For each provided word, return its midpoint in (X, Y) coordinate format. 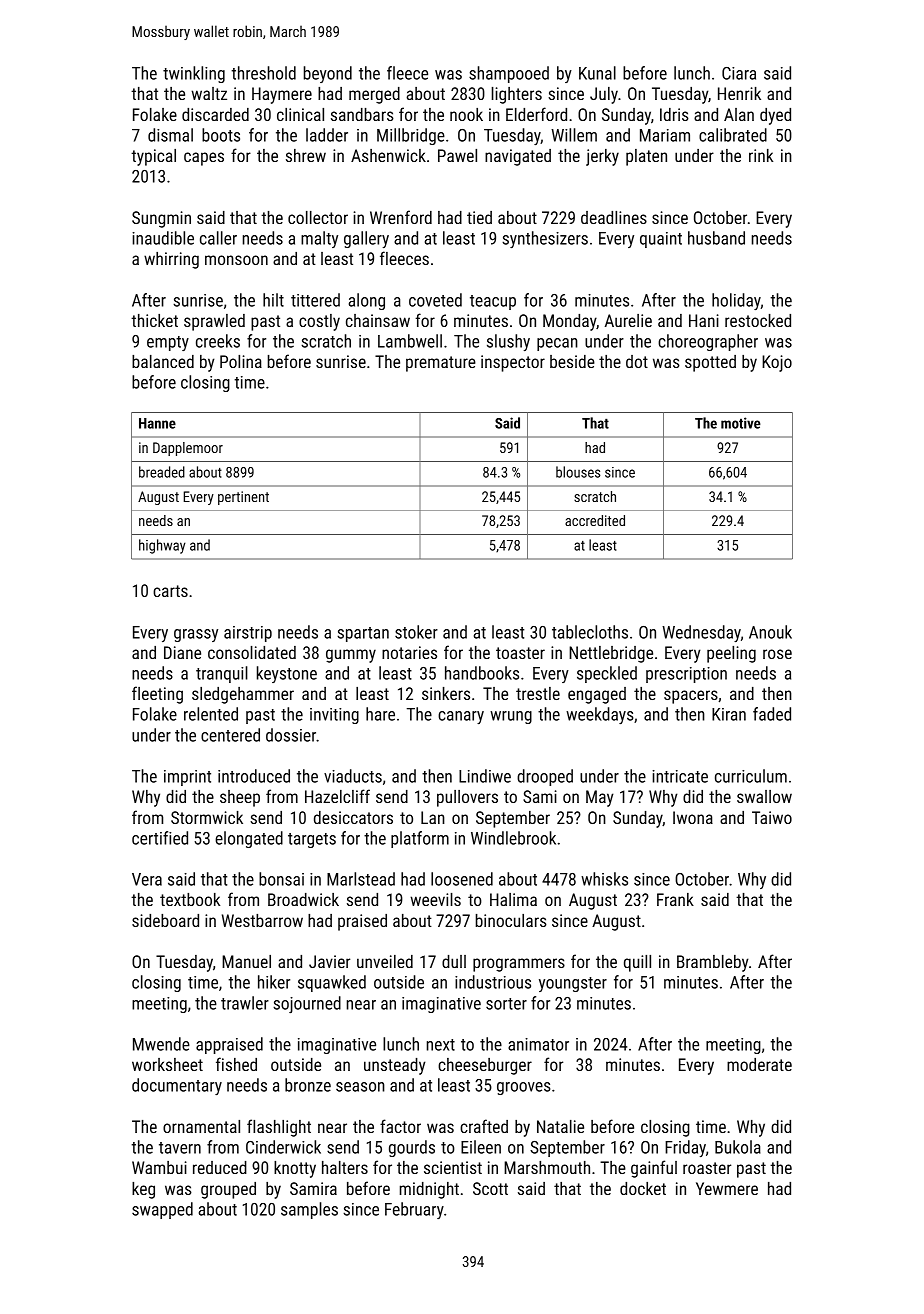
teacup (493, 302)
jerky (602, 157)
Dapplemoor (188, 449)
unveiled (385, 961)
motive (741, 423)
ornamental (201, 1126)
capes (204, 159)
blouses (578, 472)
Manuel (246, 961)
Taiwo (772, 817)
